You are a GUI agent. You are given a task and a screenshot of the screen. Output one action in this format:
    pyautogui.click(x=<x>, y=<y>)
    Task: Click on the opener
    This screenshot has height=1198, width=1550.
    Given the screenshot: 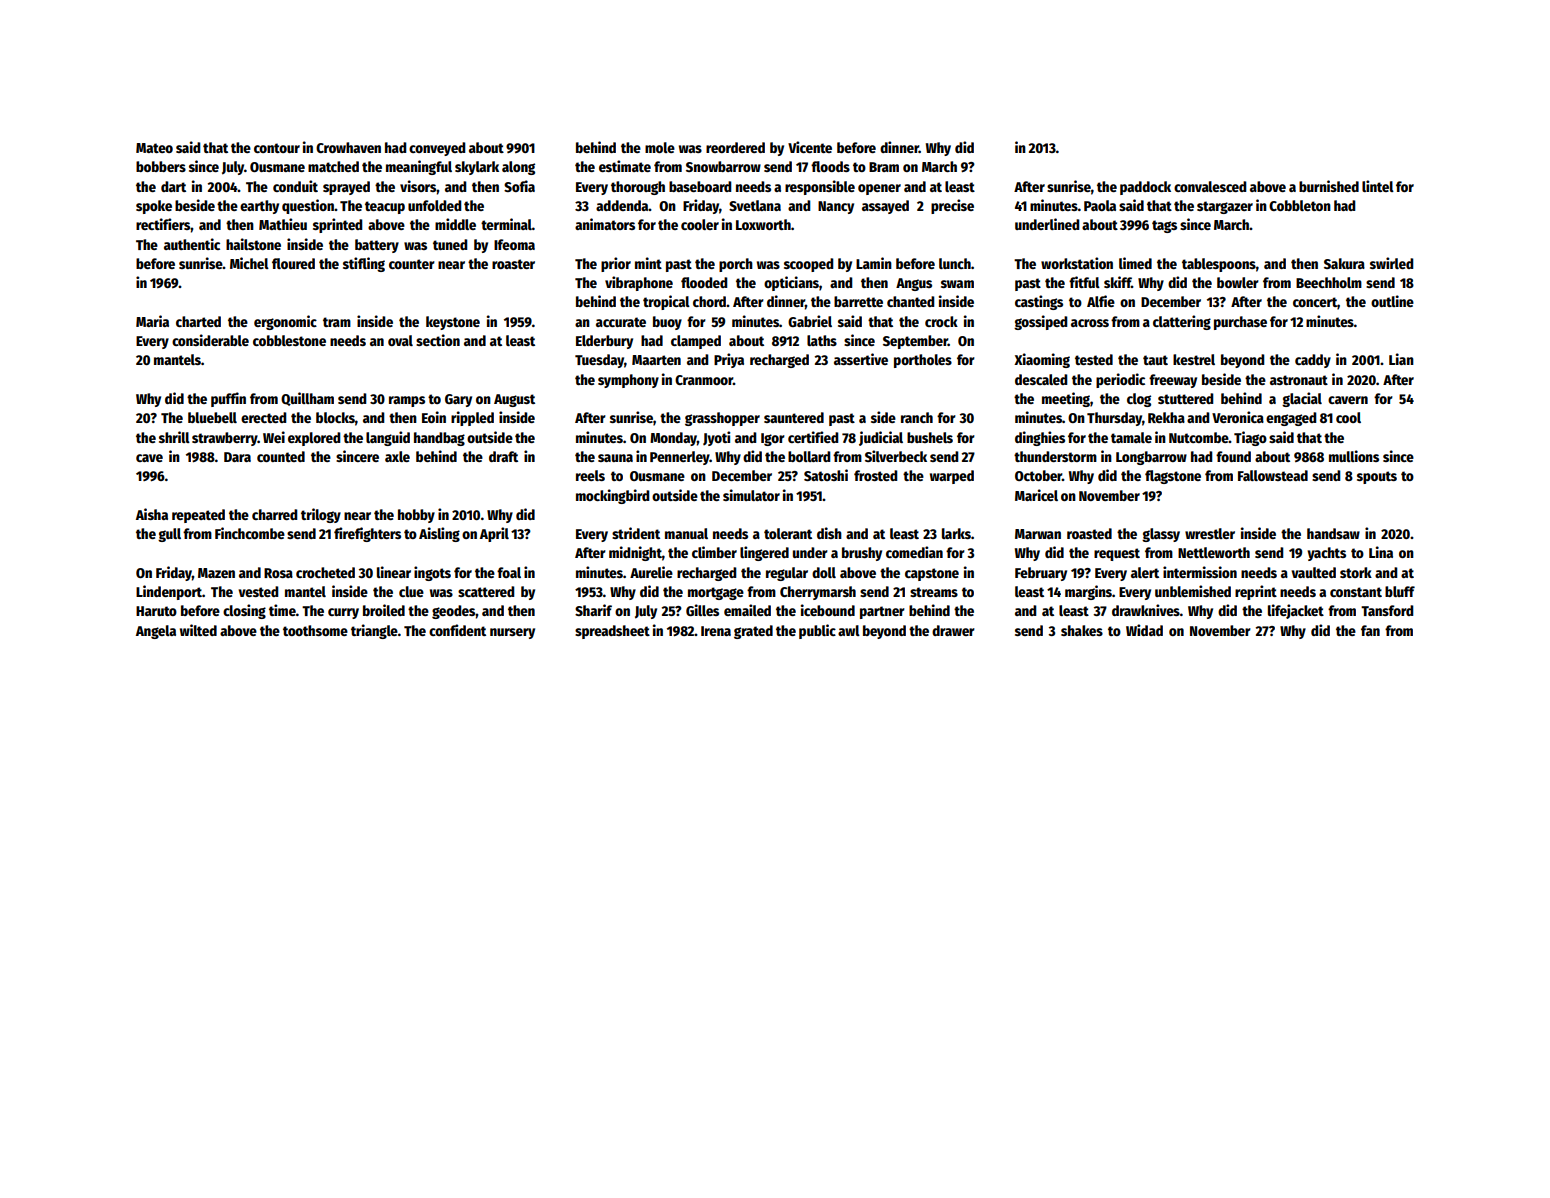 What is the action you would take?
    pyautogui.click(x=879, y=189)
